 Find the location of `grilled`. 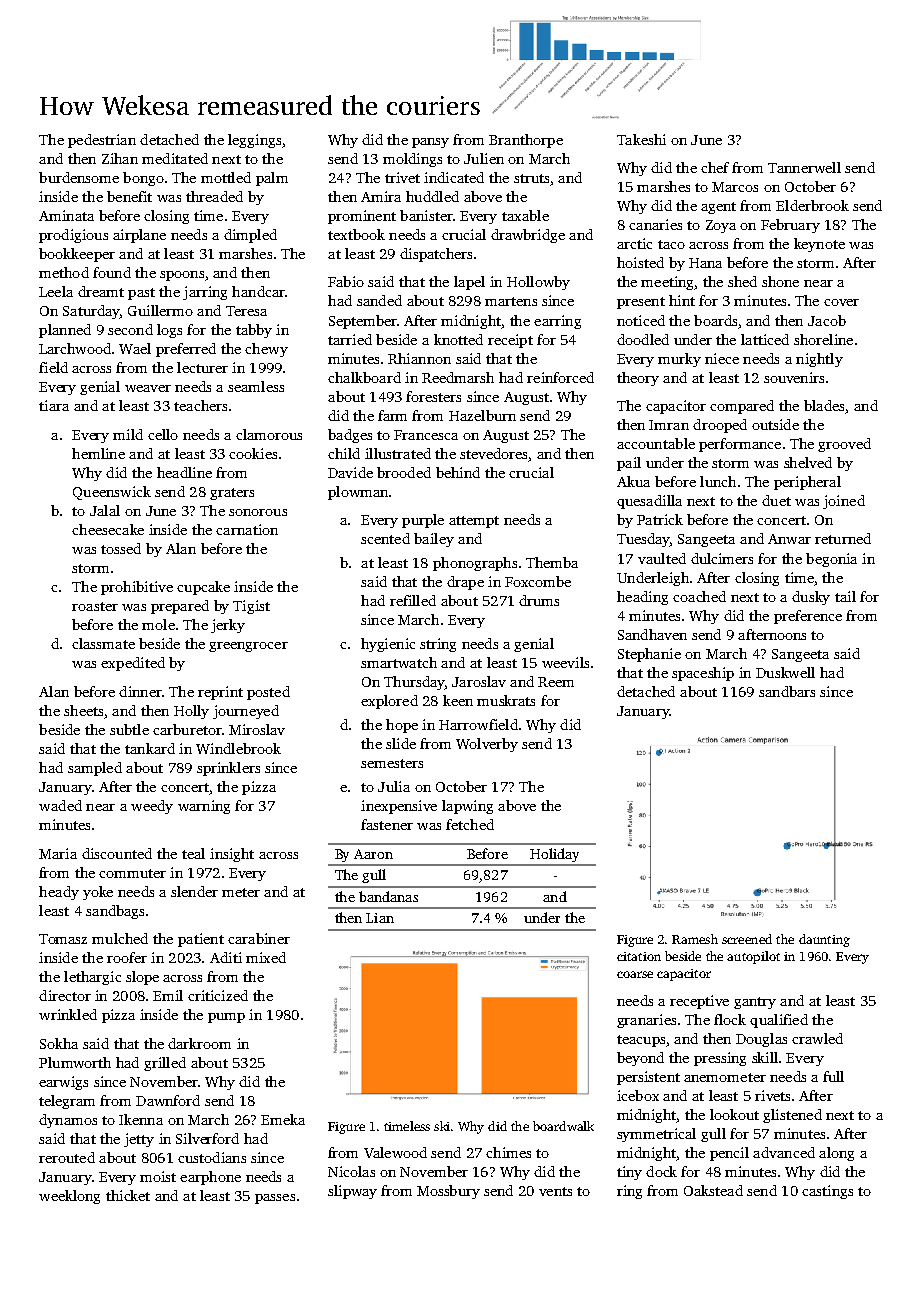

grilled is located at coordinates (165, 1064).
